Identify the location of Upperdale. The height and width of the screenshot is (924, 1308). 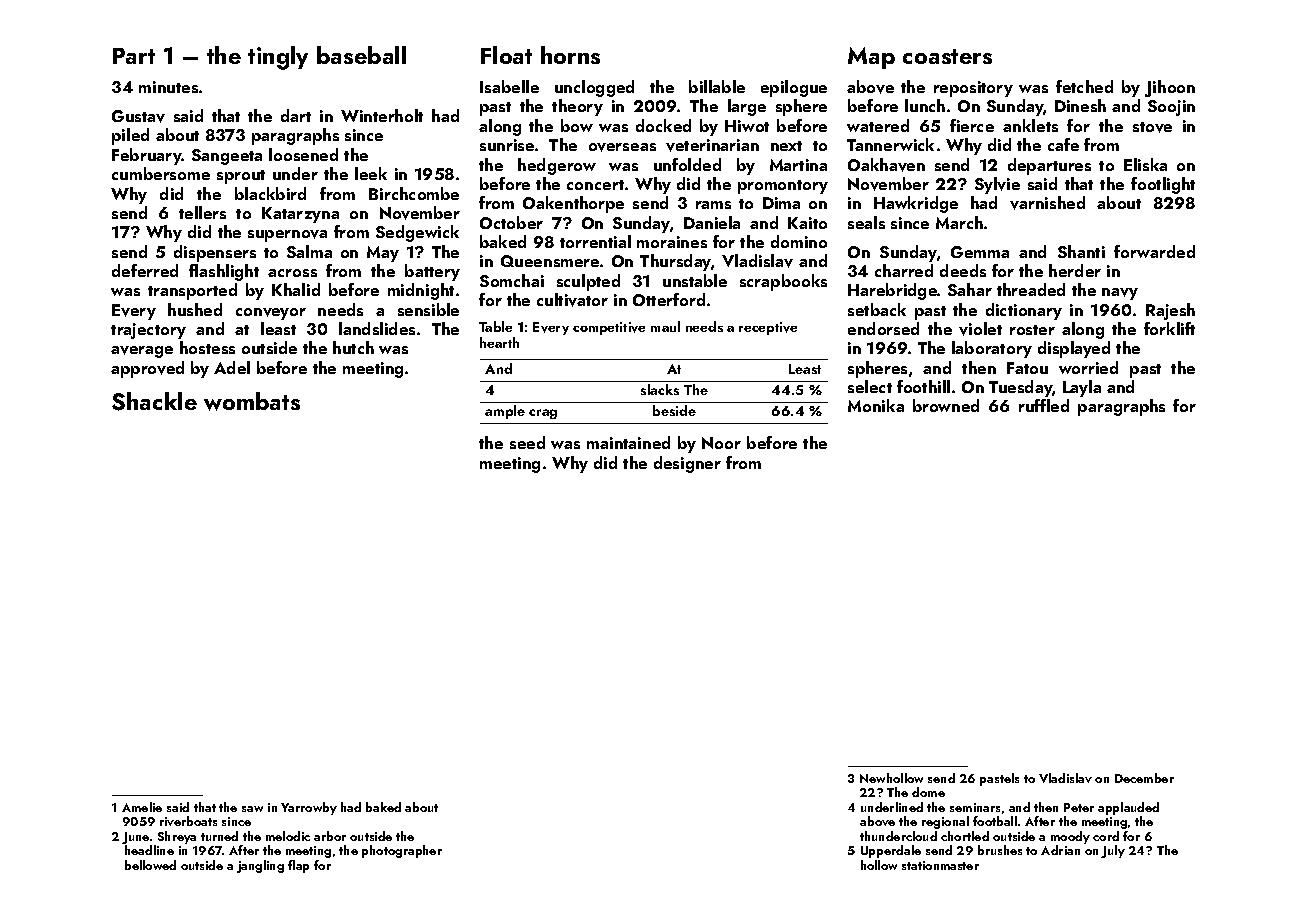
(891, 851).
